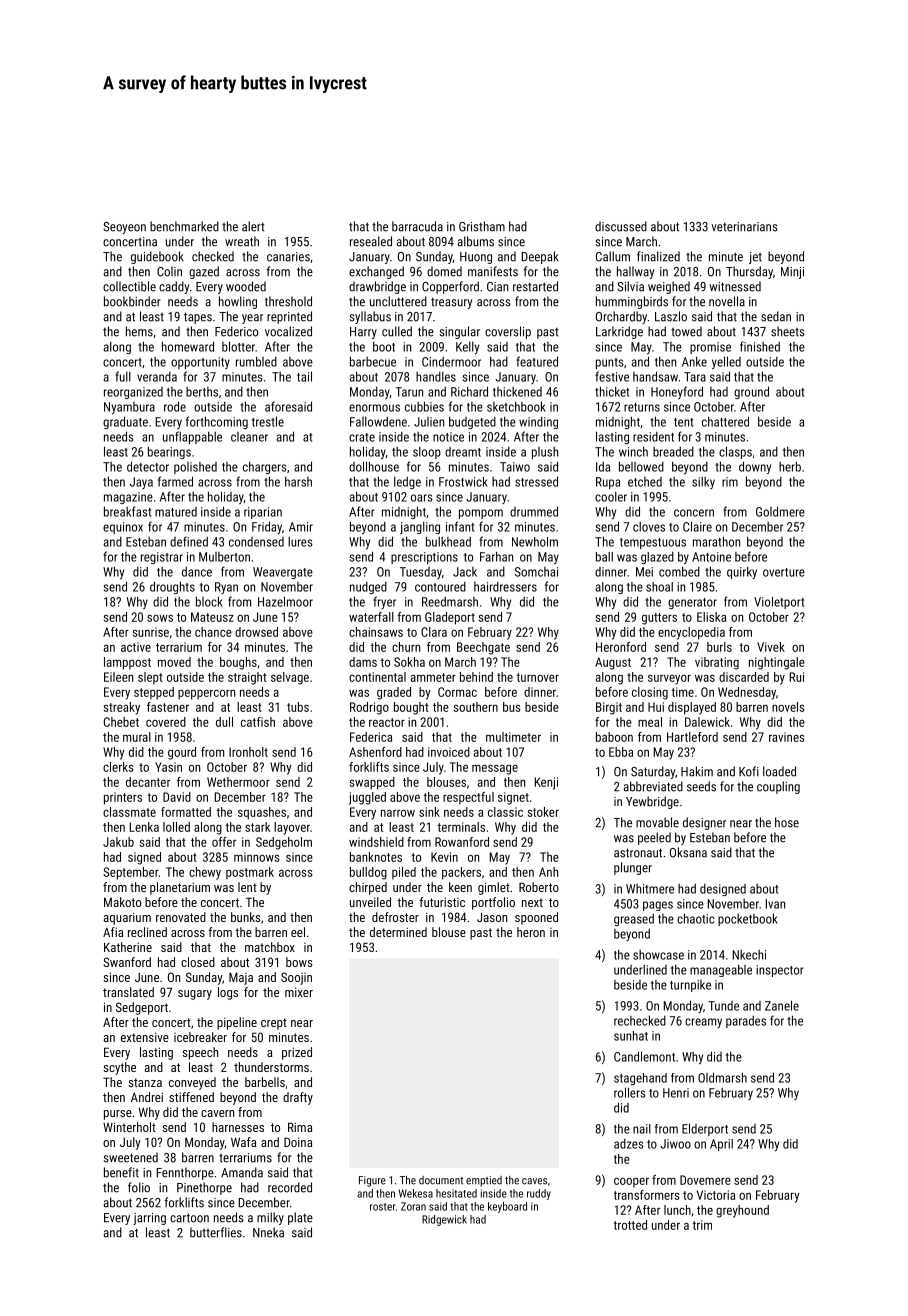 The width and height of the image is (908, 1316). Describe the element at coordinates (780, 511) in the image. I see `Goldmere` at that location.
